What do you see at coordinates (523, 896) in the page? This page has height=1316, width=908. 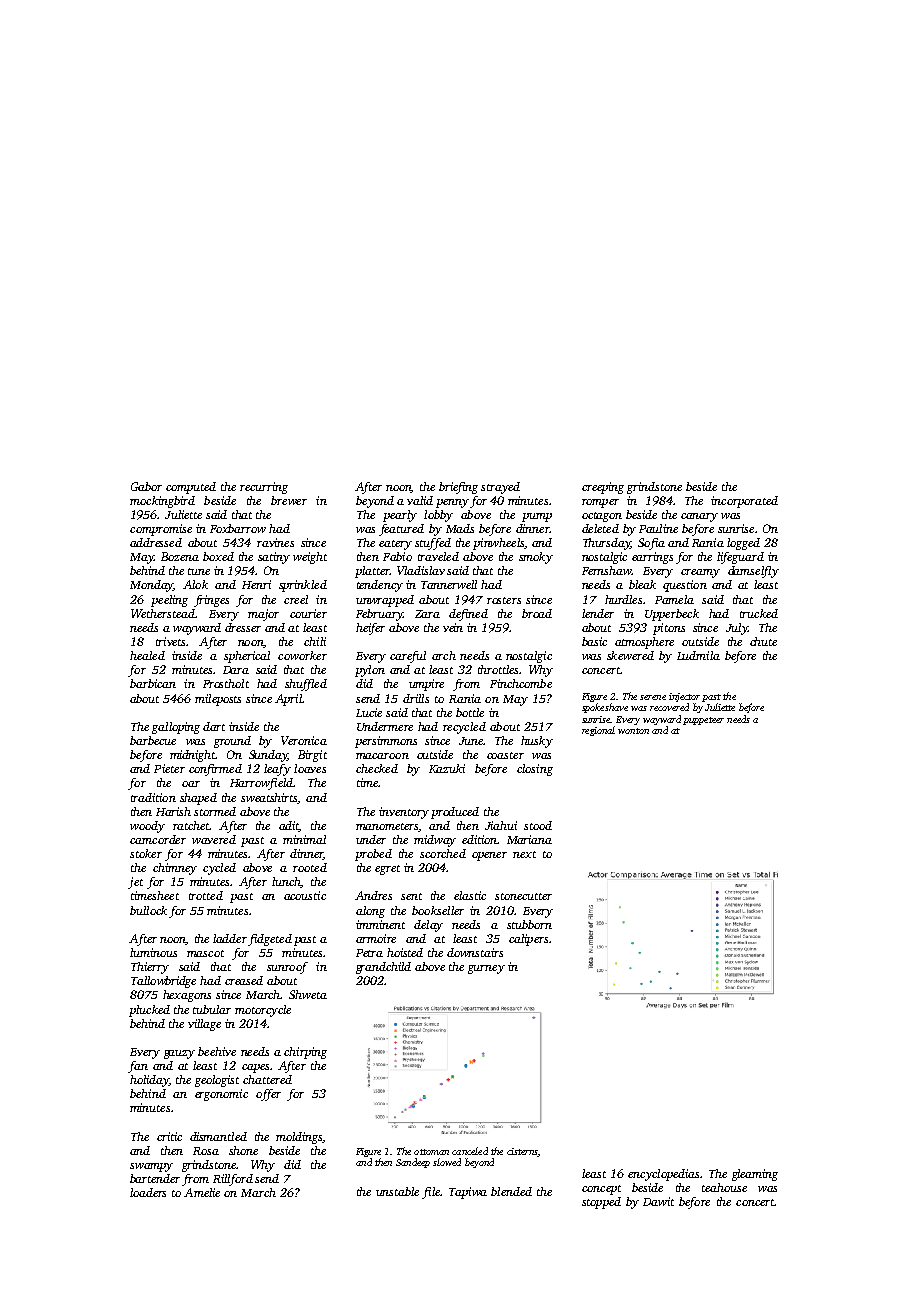 I see `stonecutter` at bounding box center [523, 896].
